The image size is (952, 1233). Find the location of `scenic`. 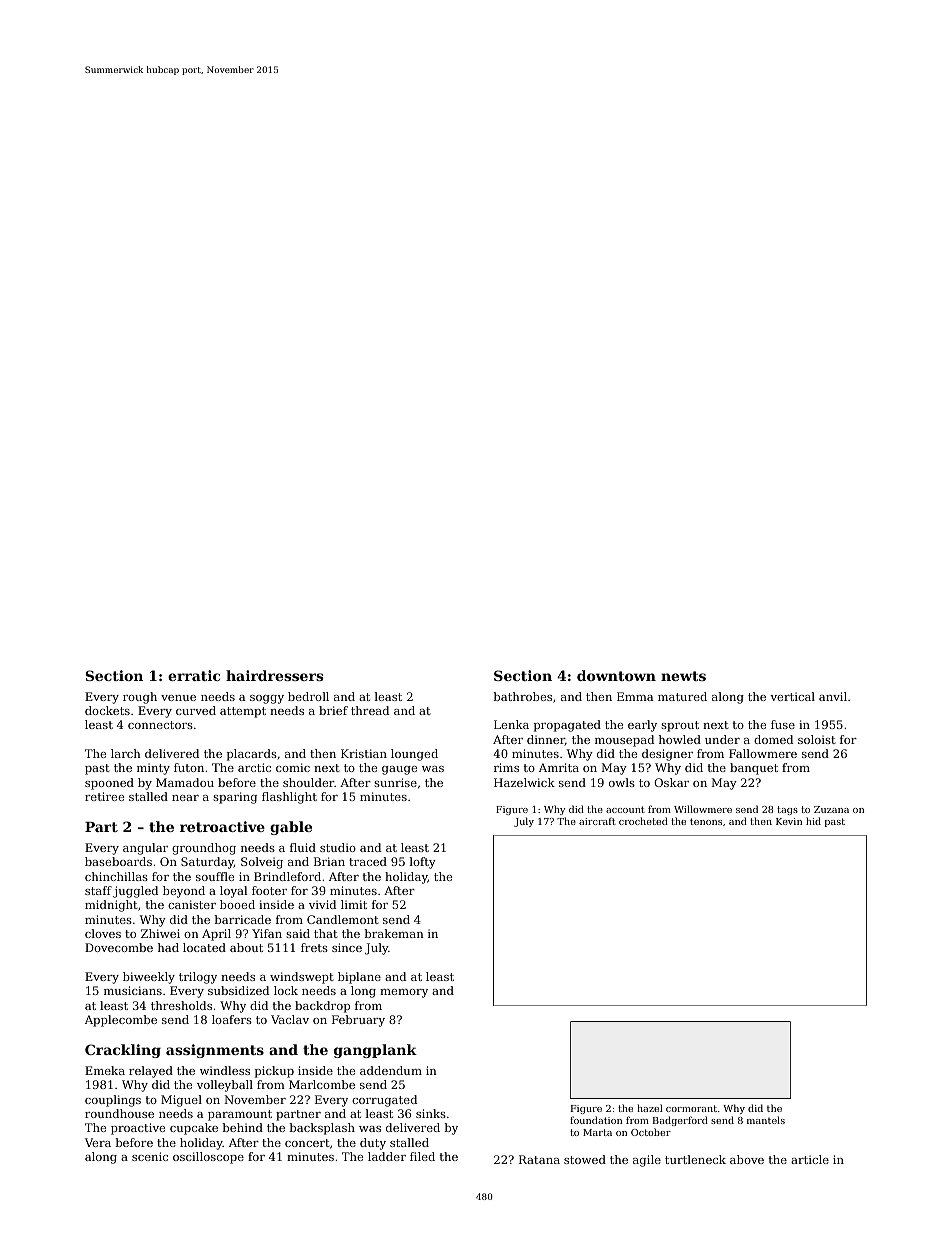

scenic is located at coordinates (150, 1156).
